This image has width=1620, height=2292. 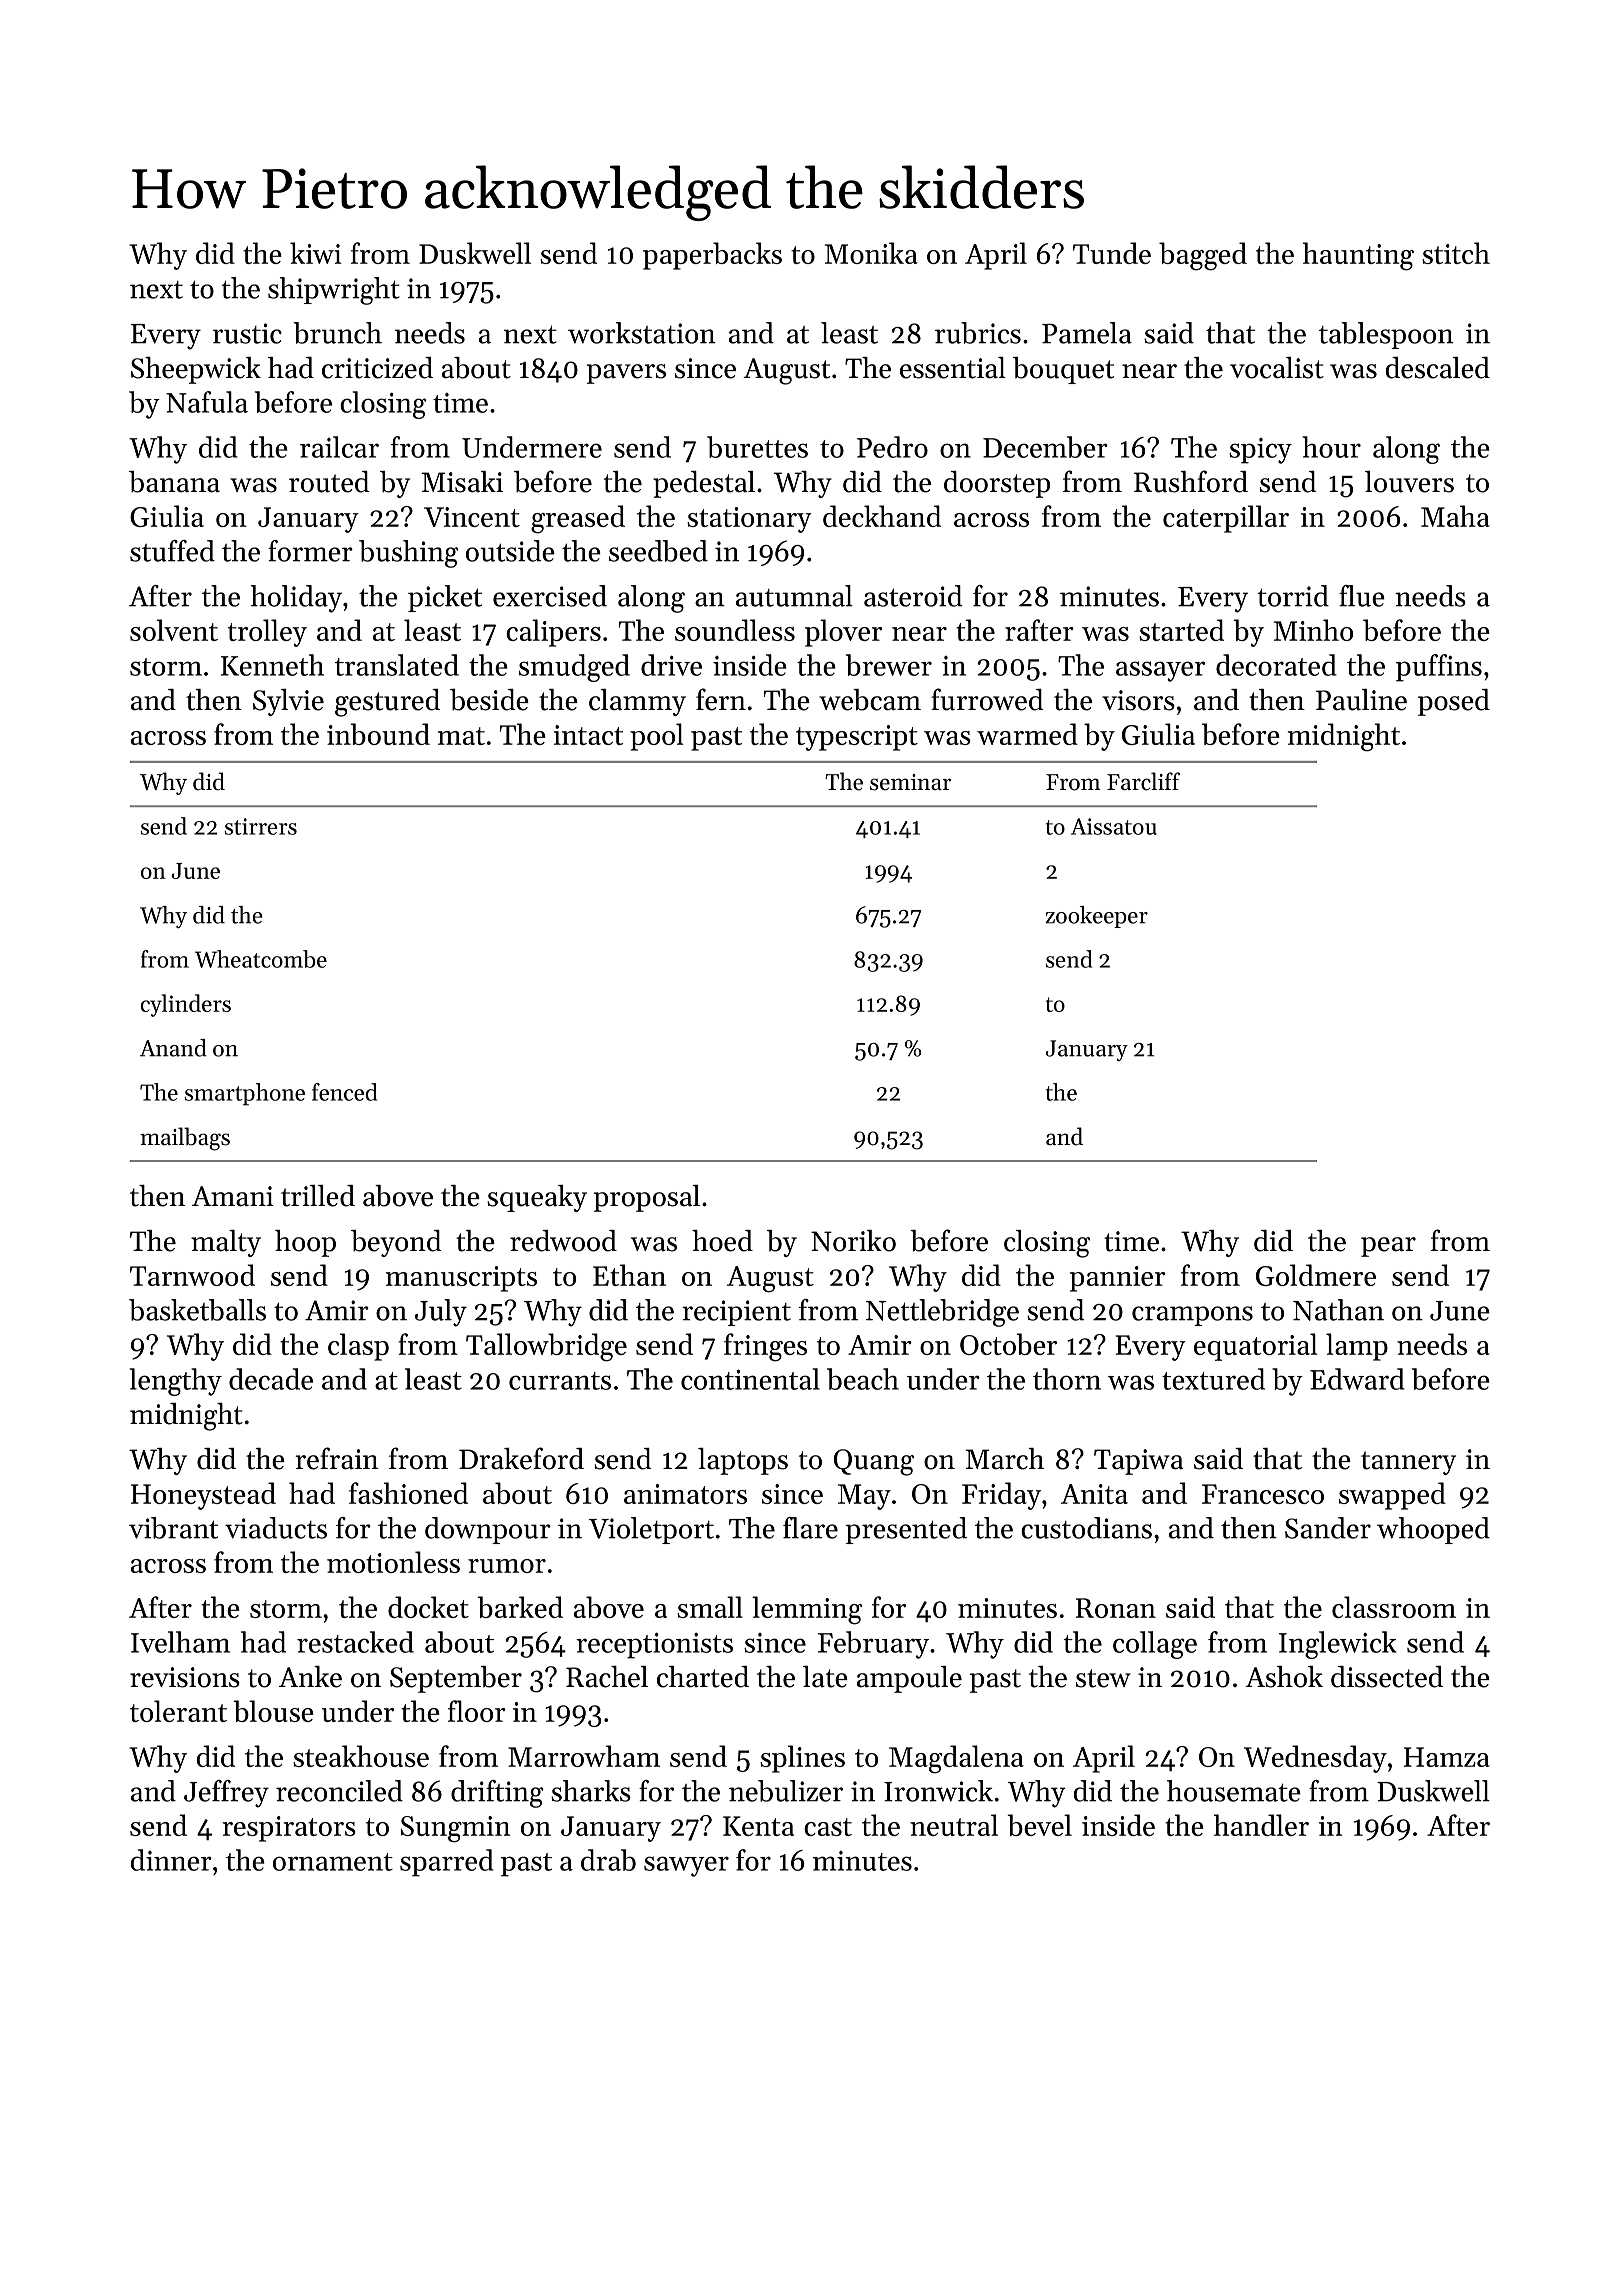 I want to click on railcar, so click(x=339, y=447).
